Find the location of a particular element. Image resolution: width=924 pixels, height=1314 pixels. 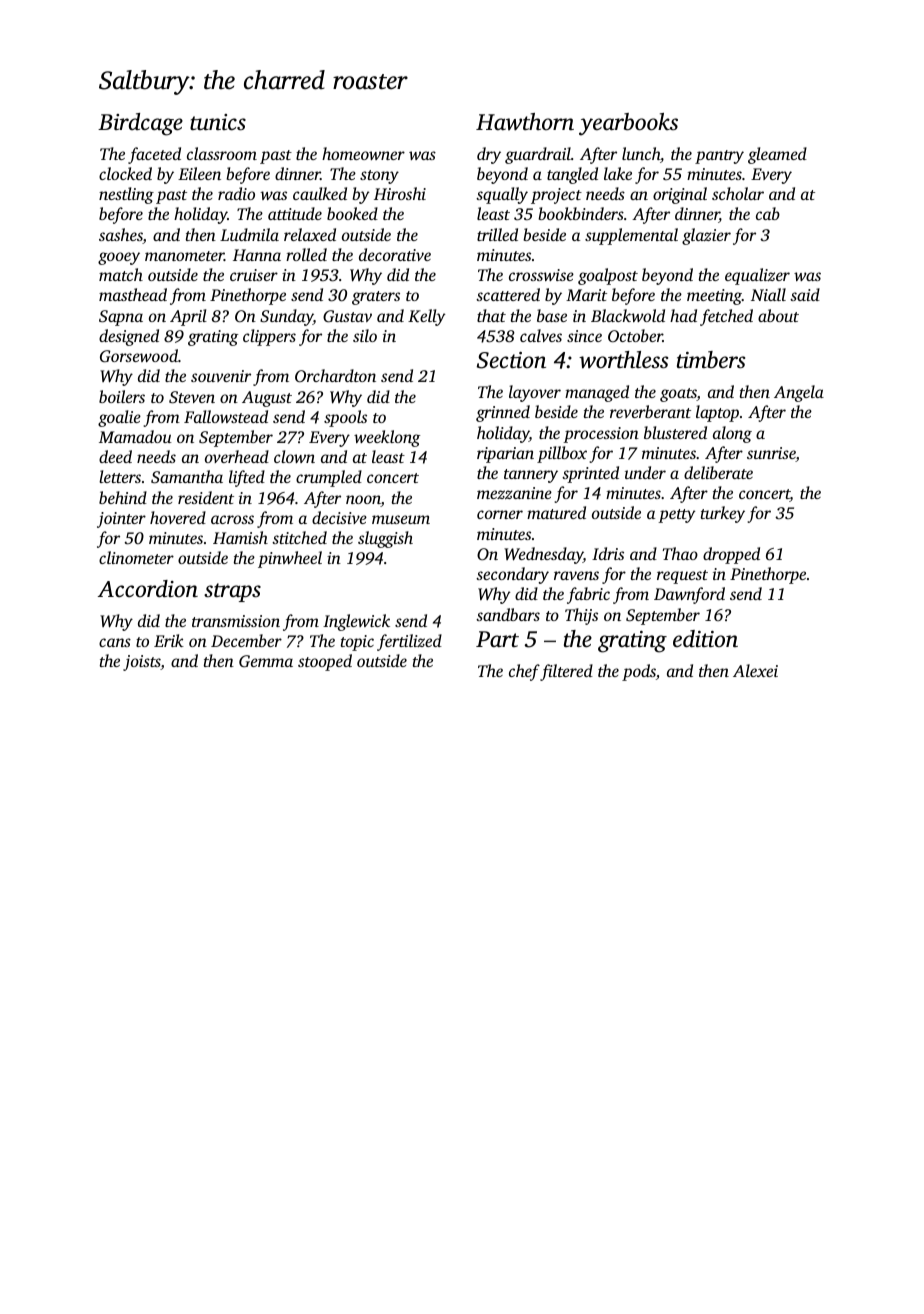

yearbooks is located at coordinates (628, 124).
